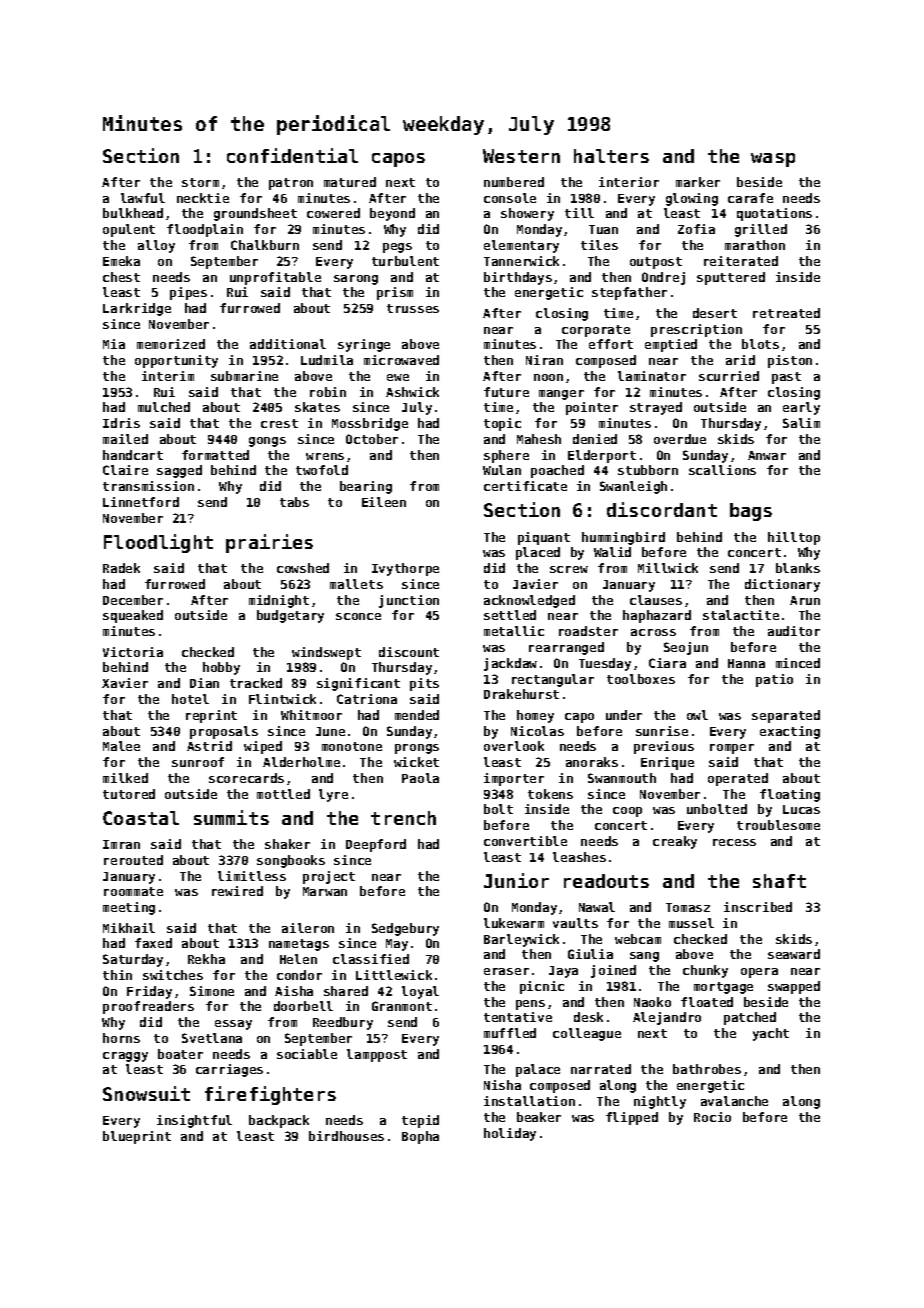  Describe the element at coordinates (133, 860) in the document. I see `rerouted` at that location.
